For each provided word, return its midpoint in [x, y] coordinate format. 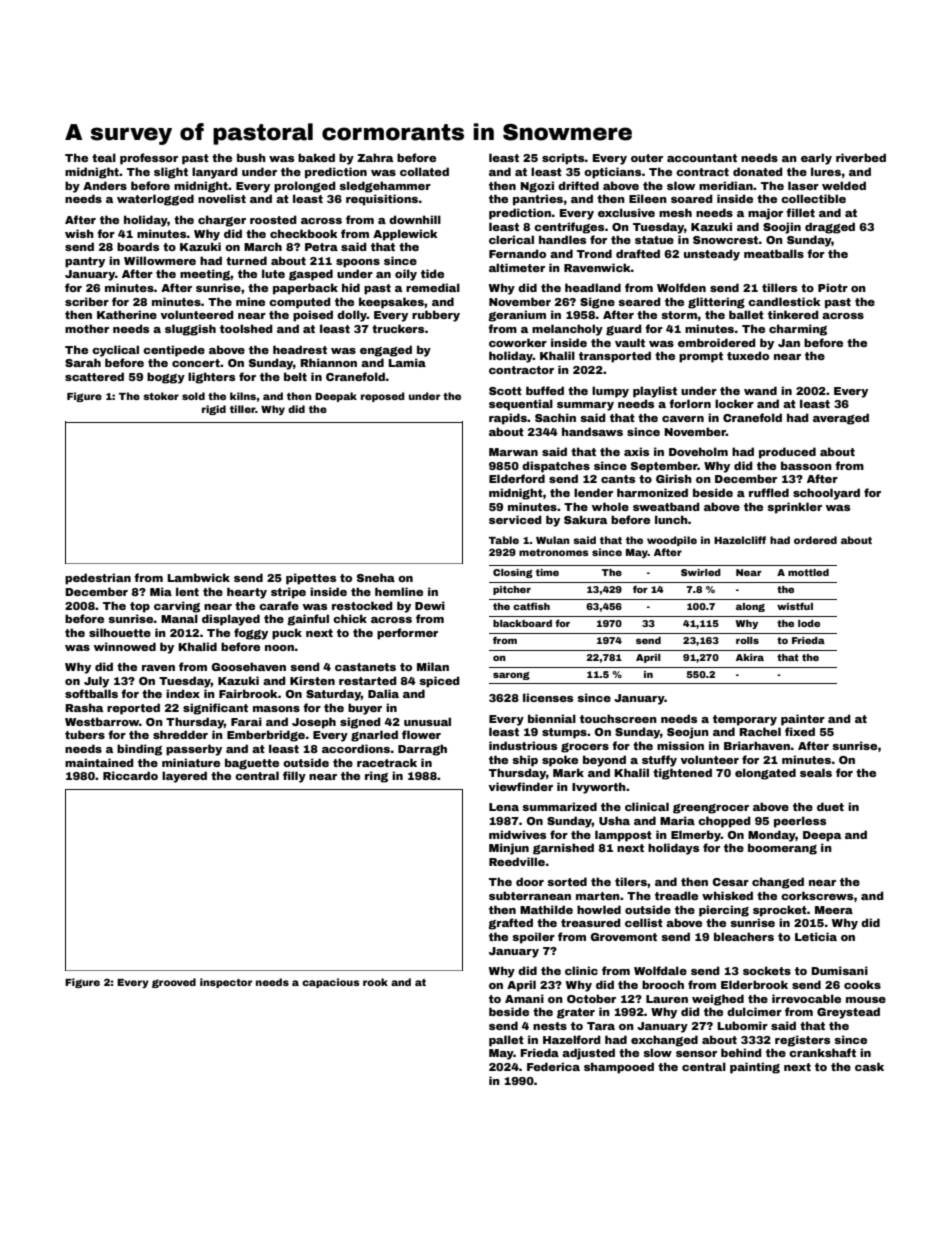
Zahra [375, 157]
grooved [174, 983]
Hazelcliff [740, 540]
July [96, 682]
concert [196, 363]
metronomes [554, 552]
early [816, 159]
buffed [545, 390]
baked [316, 157]
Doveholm [698, 451]
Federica [553, 1066]
